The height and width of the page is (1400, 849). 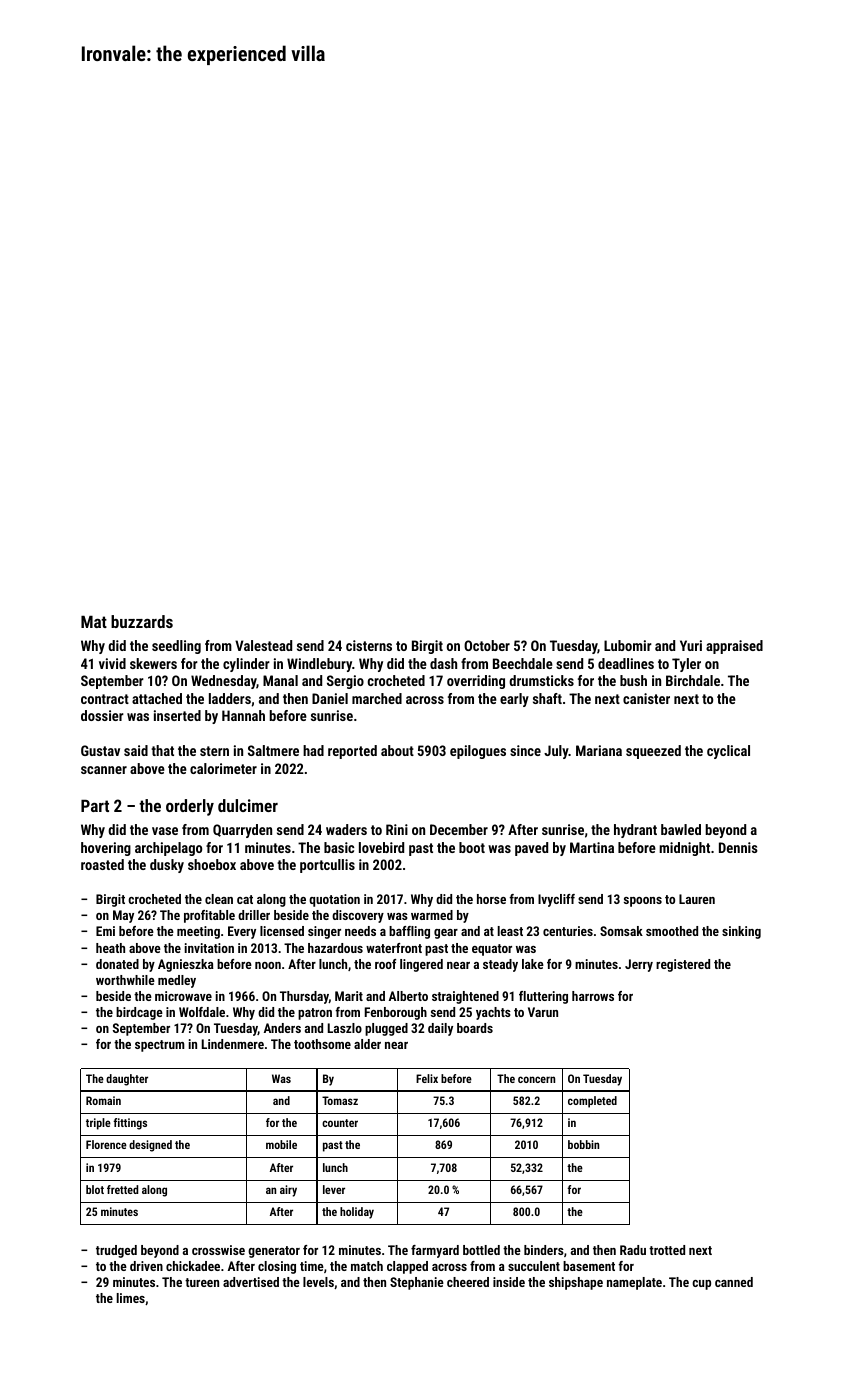 I want to click on epilogues, so click(x=478, y=752).
